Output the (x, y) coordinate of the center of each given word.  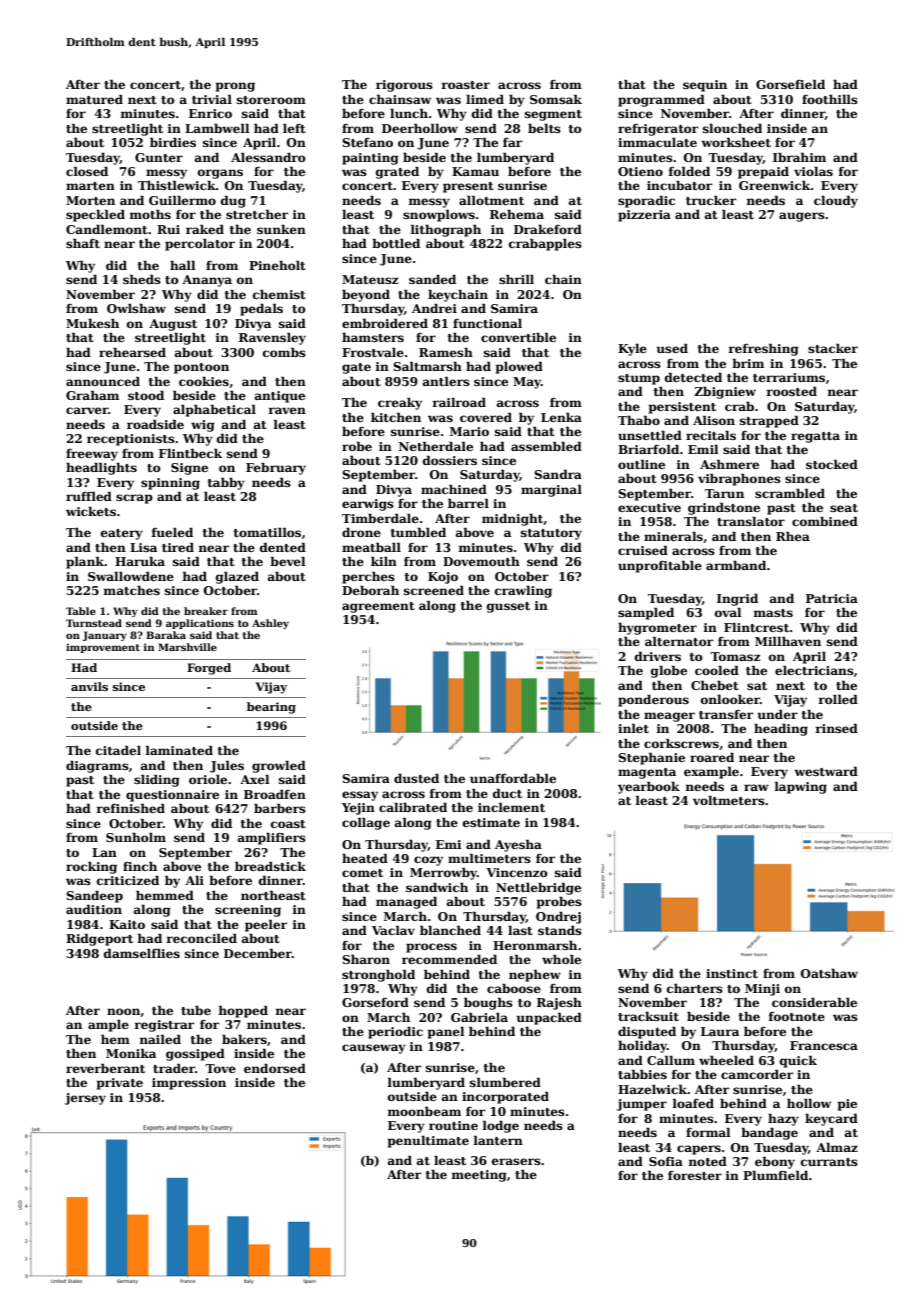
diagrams (97, 766)
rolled (838, 699)
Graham (92, 395)
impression (189, 1084)
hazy (783, 1120)
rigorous (404, 86)
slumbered (505, 1082)
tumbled (418, 532)
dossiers (450, 460)
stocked (832, 464)
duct (507, 793)
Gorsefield (790, 84)
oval (728, 612)
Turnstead (94, 623)
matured (94, 99)
